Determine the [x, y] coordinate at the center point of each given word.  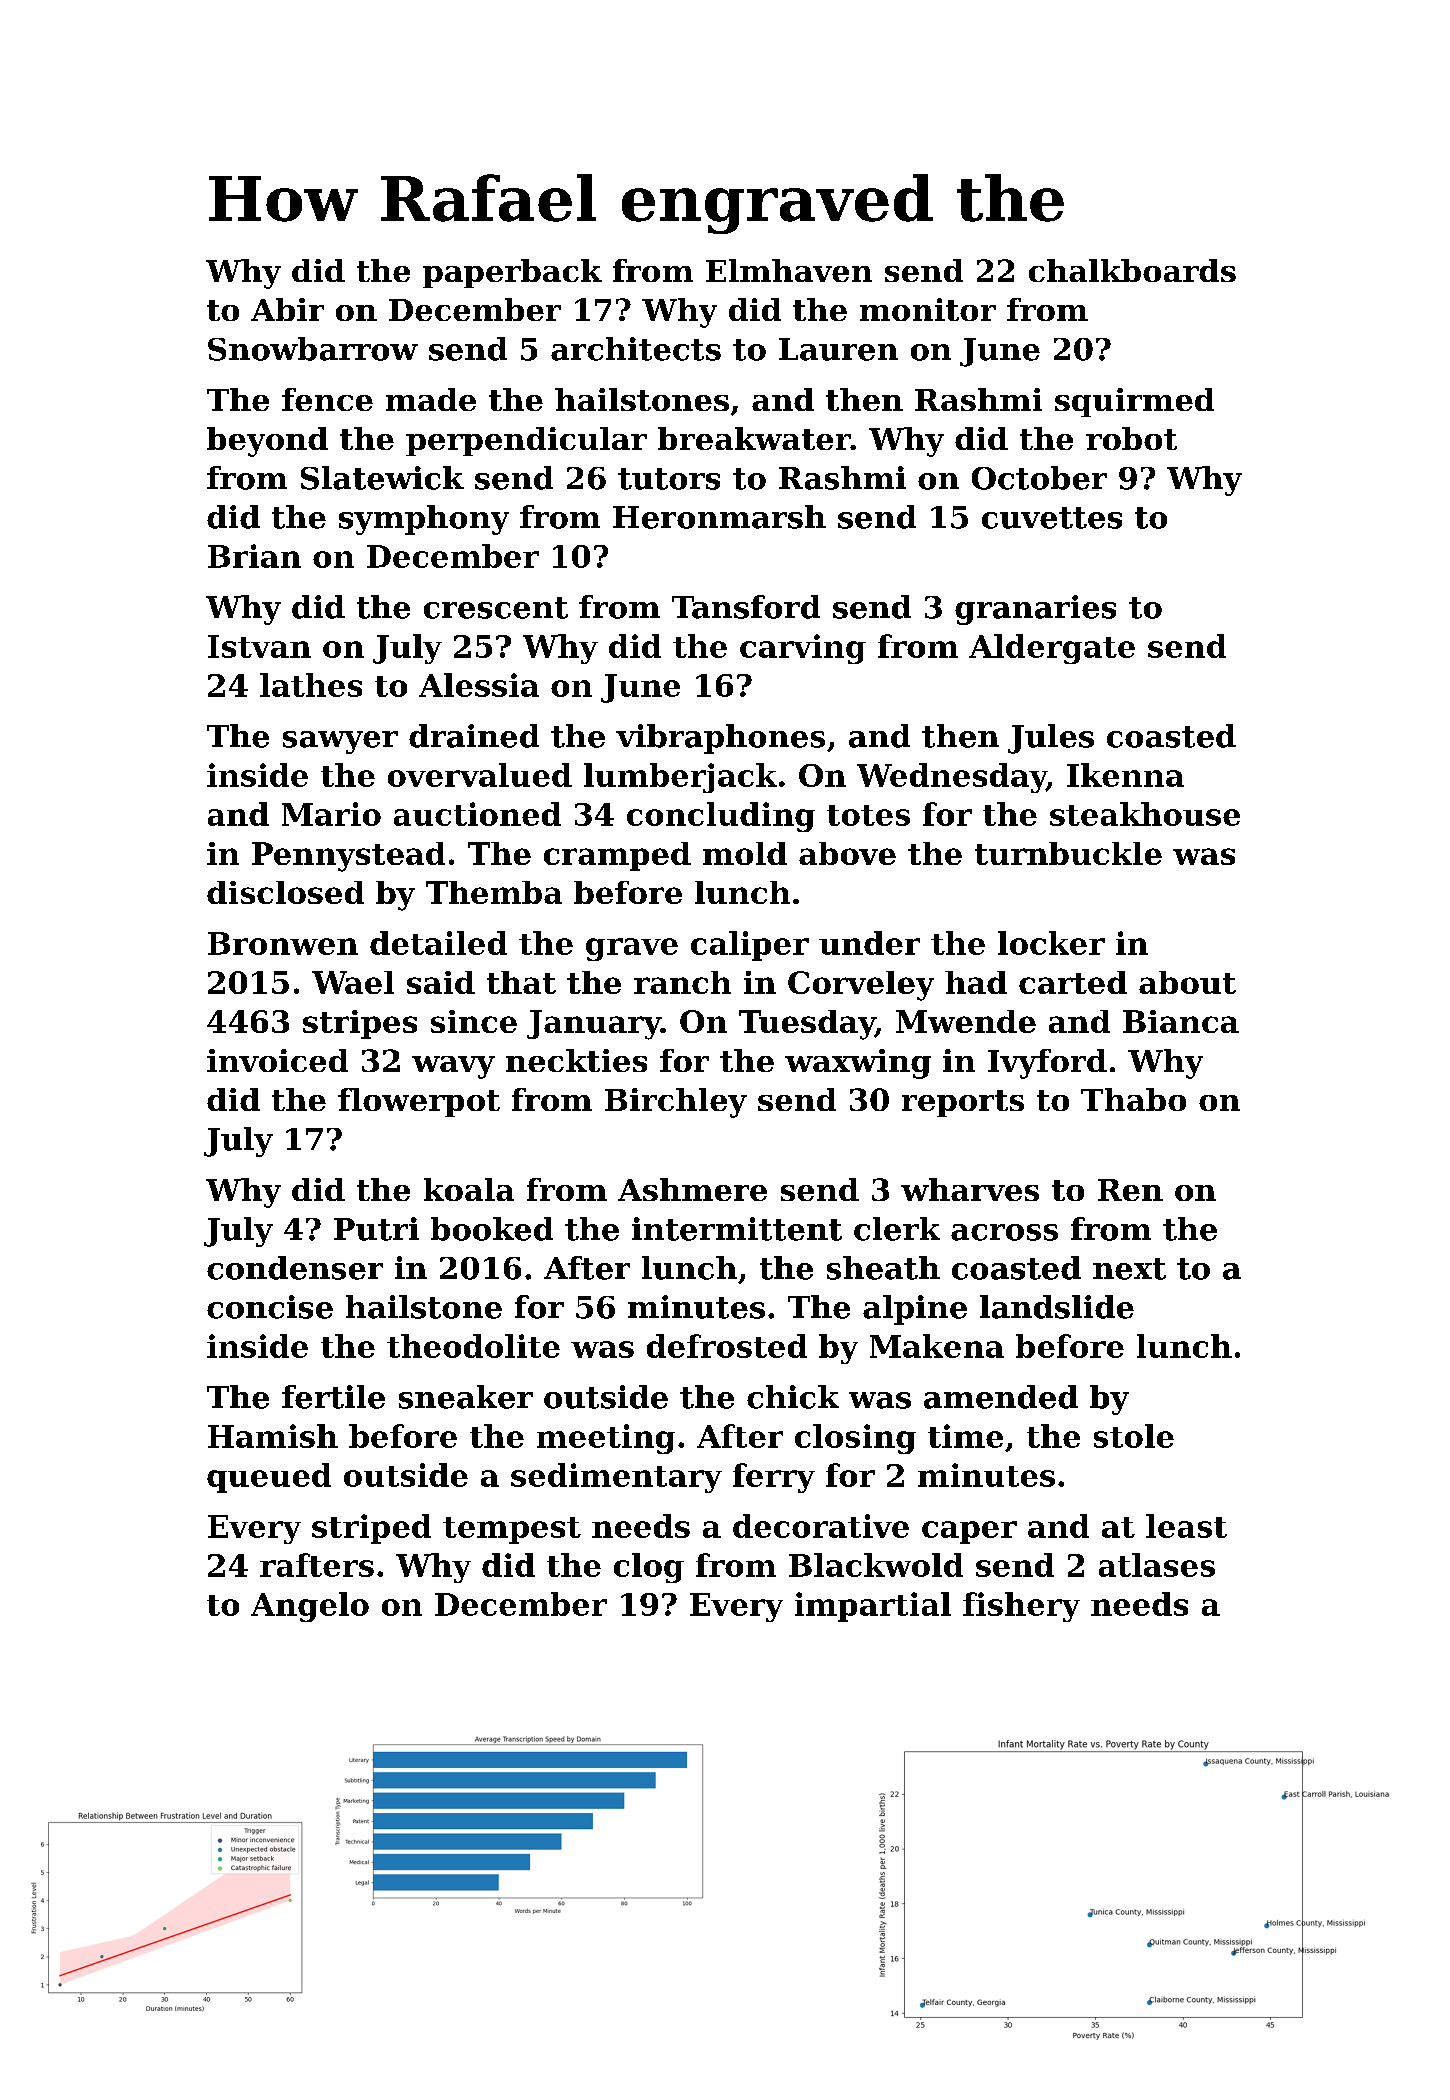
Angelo [310, 1607]
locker [1051, 943]
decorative [821, 1526]
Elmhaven [789, 270]
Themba [494, 892]
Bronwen [283, 943]
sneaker [466, 1397]
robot [1131, 438]
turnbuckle [1068, 853]
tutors [669, 479]
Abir [287, 309]
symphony [424, 520]
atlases [1157, 1565]
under [869, 943]
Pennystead [348, 857]
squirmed [1134, 402]
